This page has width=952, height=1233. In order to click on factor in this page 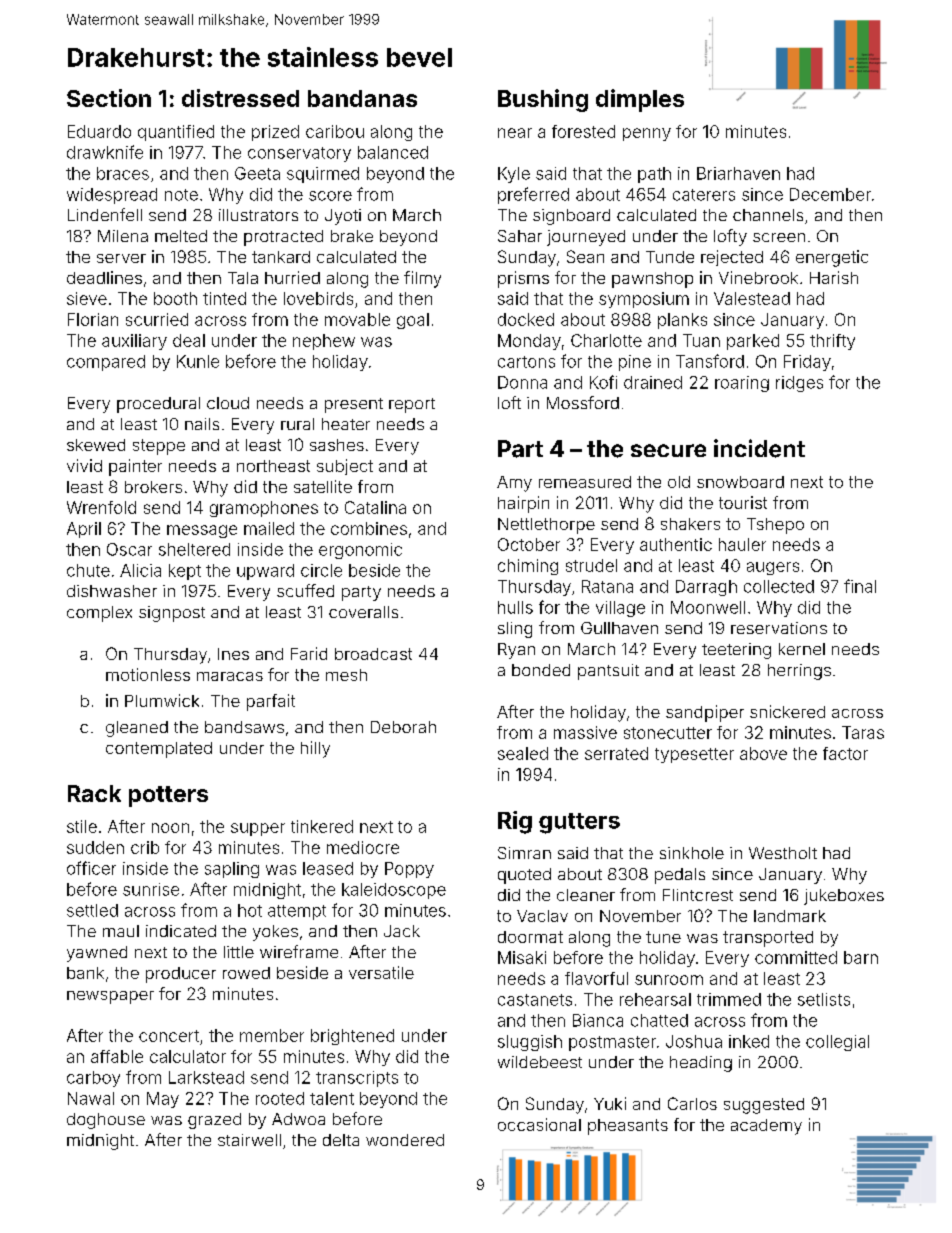, I will do `click(845, 753)`.
